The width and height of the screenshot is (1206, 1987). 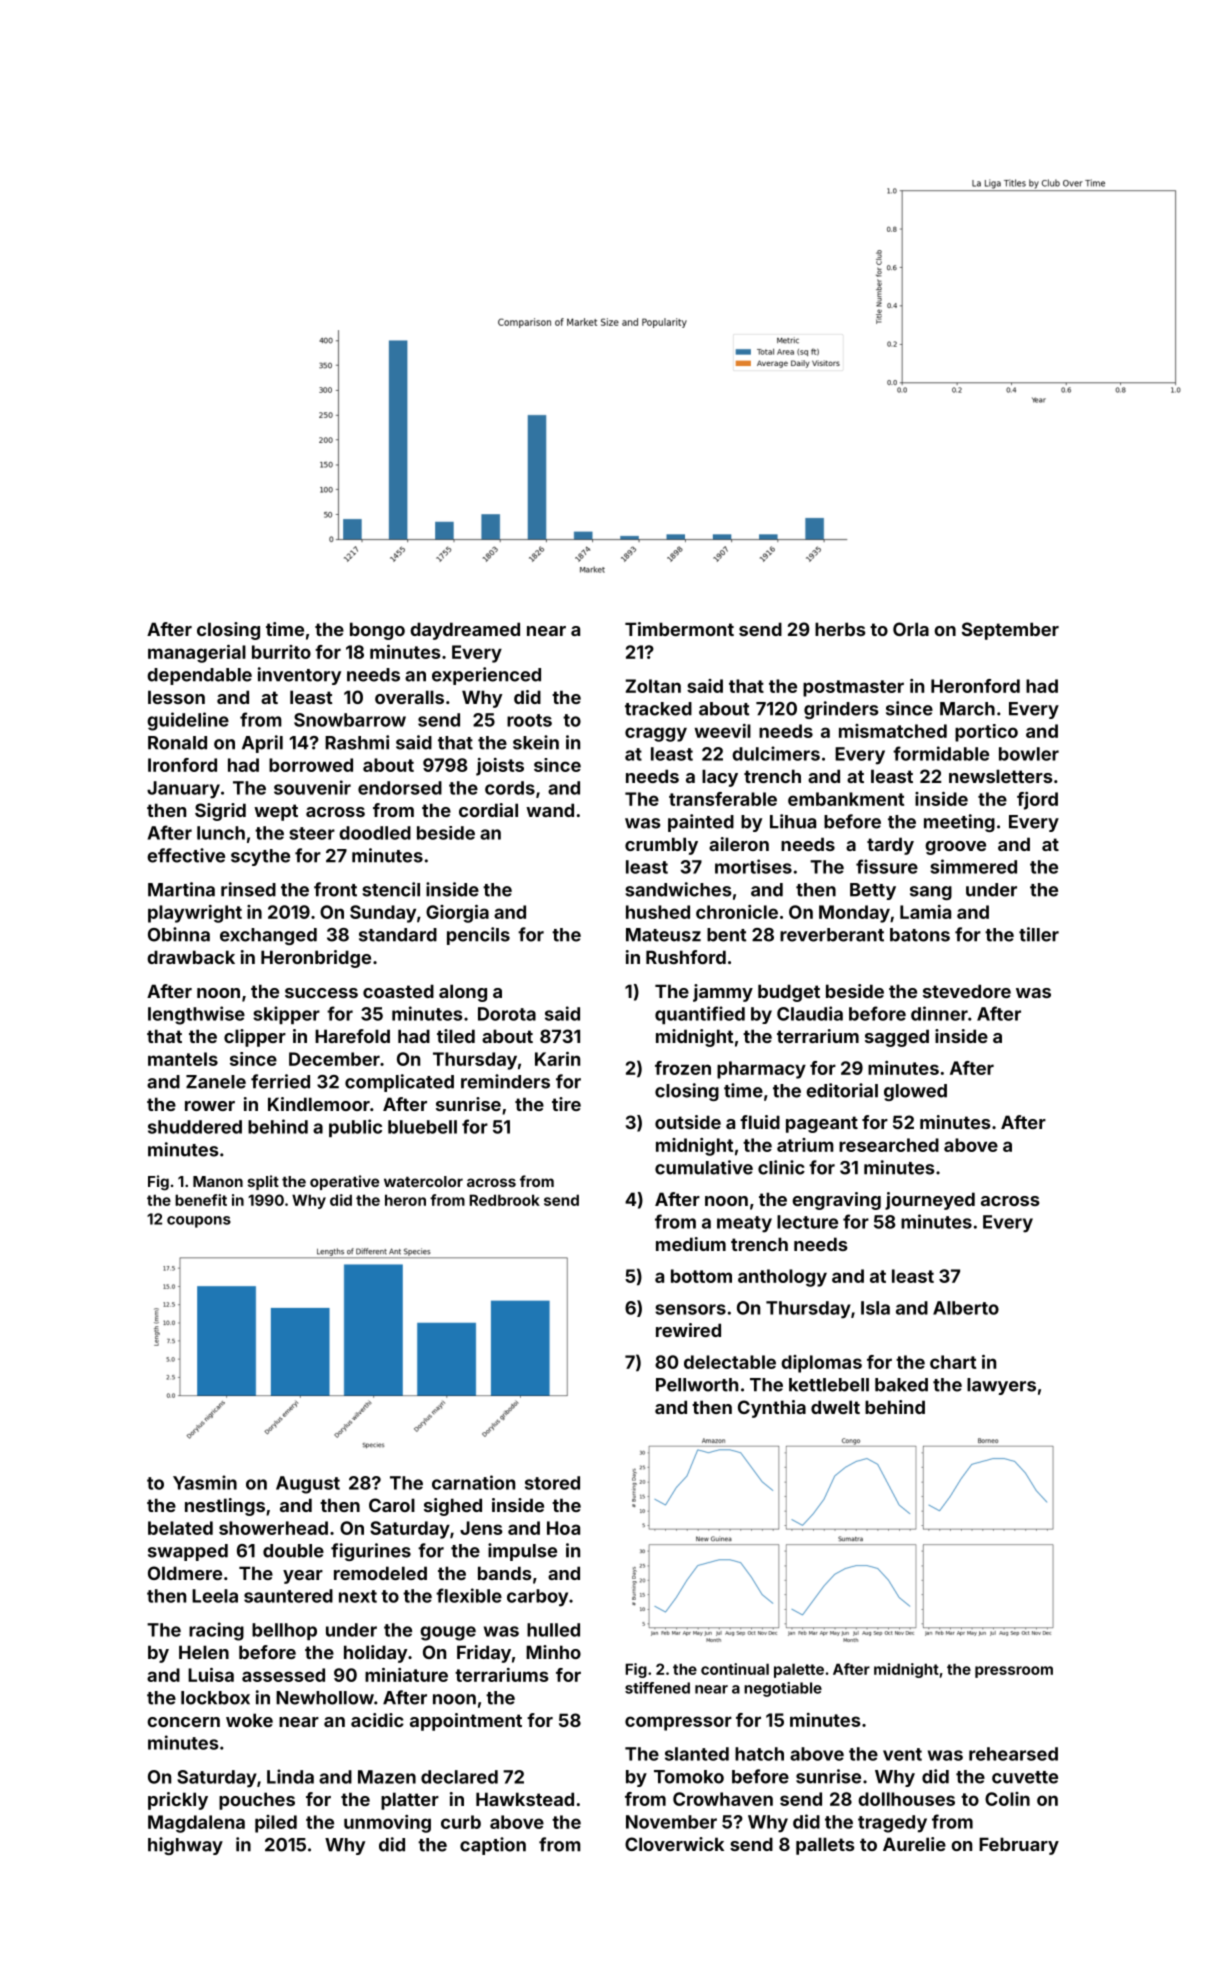 What do you see at coordinates (181, 889) in the screenshot?
I see `Martina` at bounding box center [181, 889].
